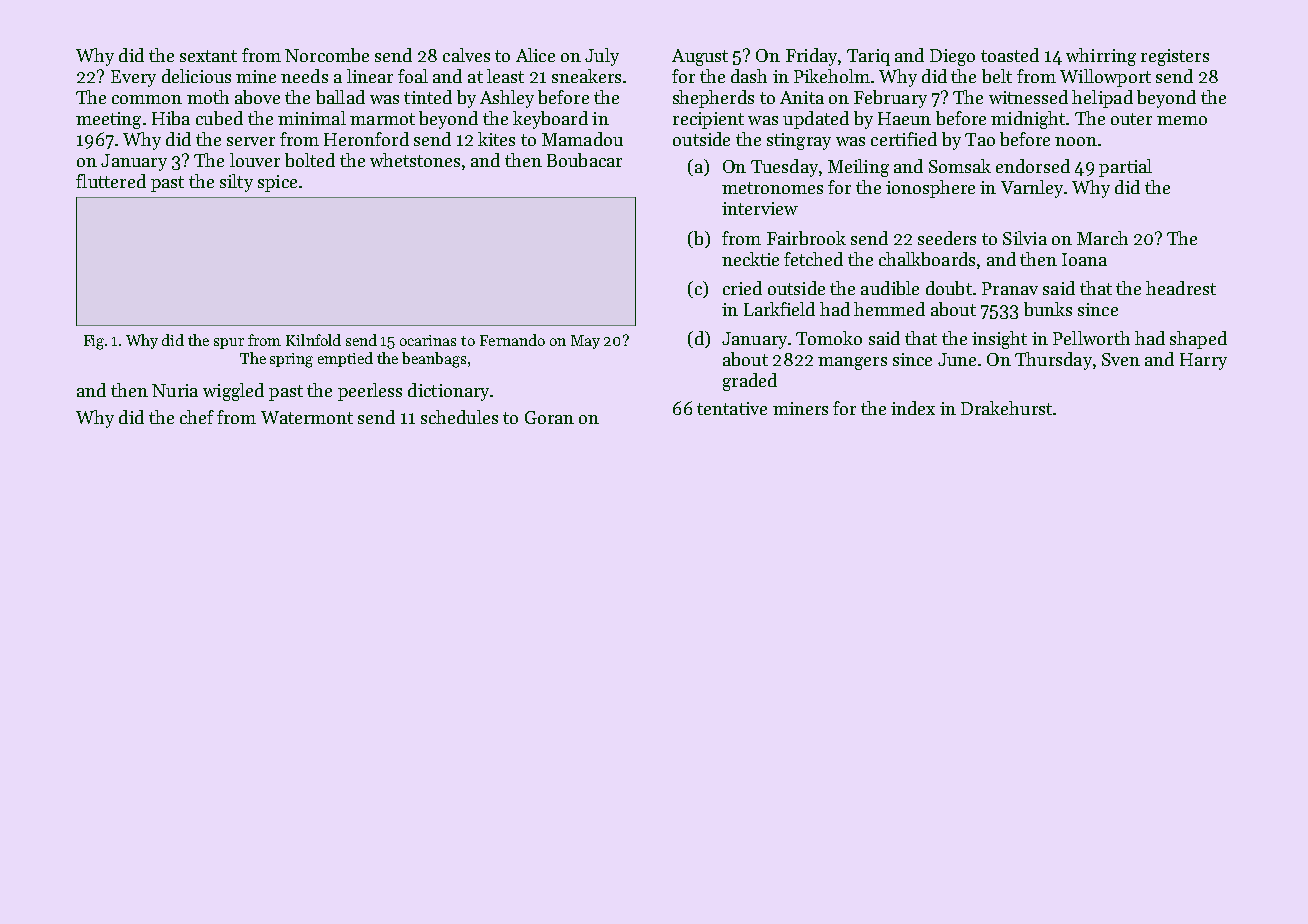 The image size is (1308, 924). I want to click on recipient, so click(708, 120).
